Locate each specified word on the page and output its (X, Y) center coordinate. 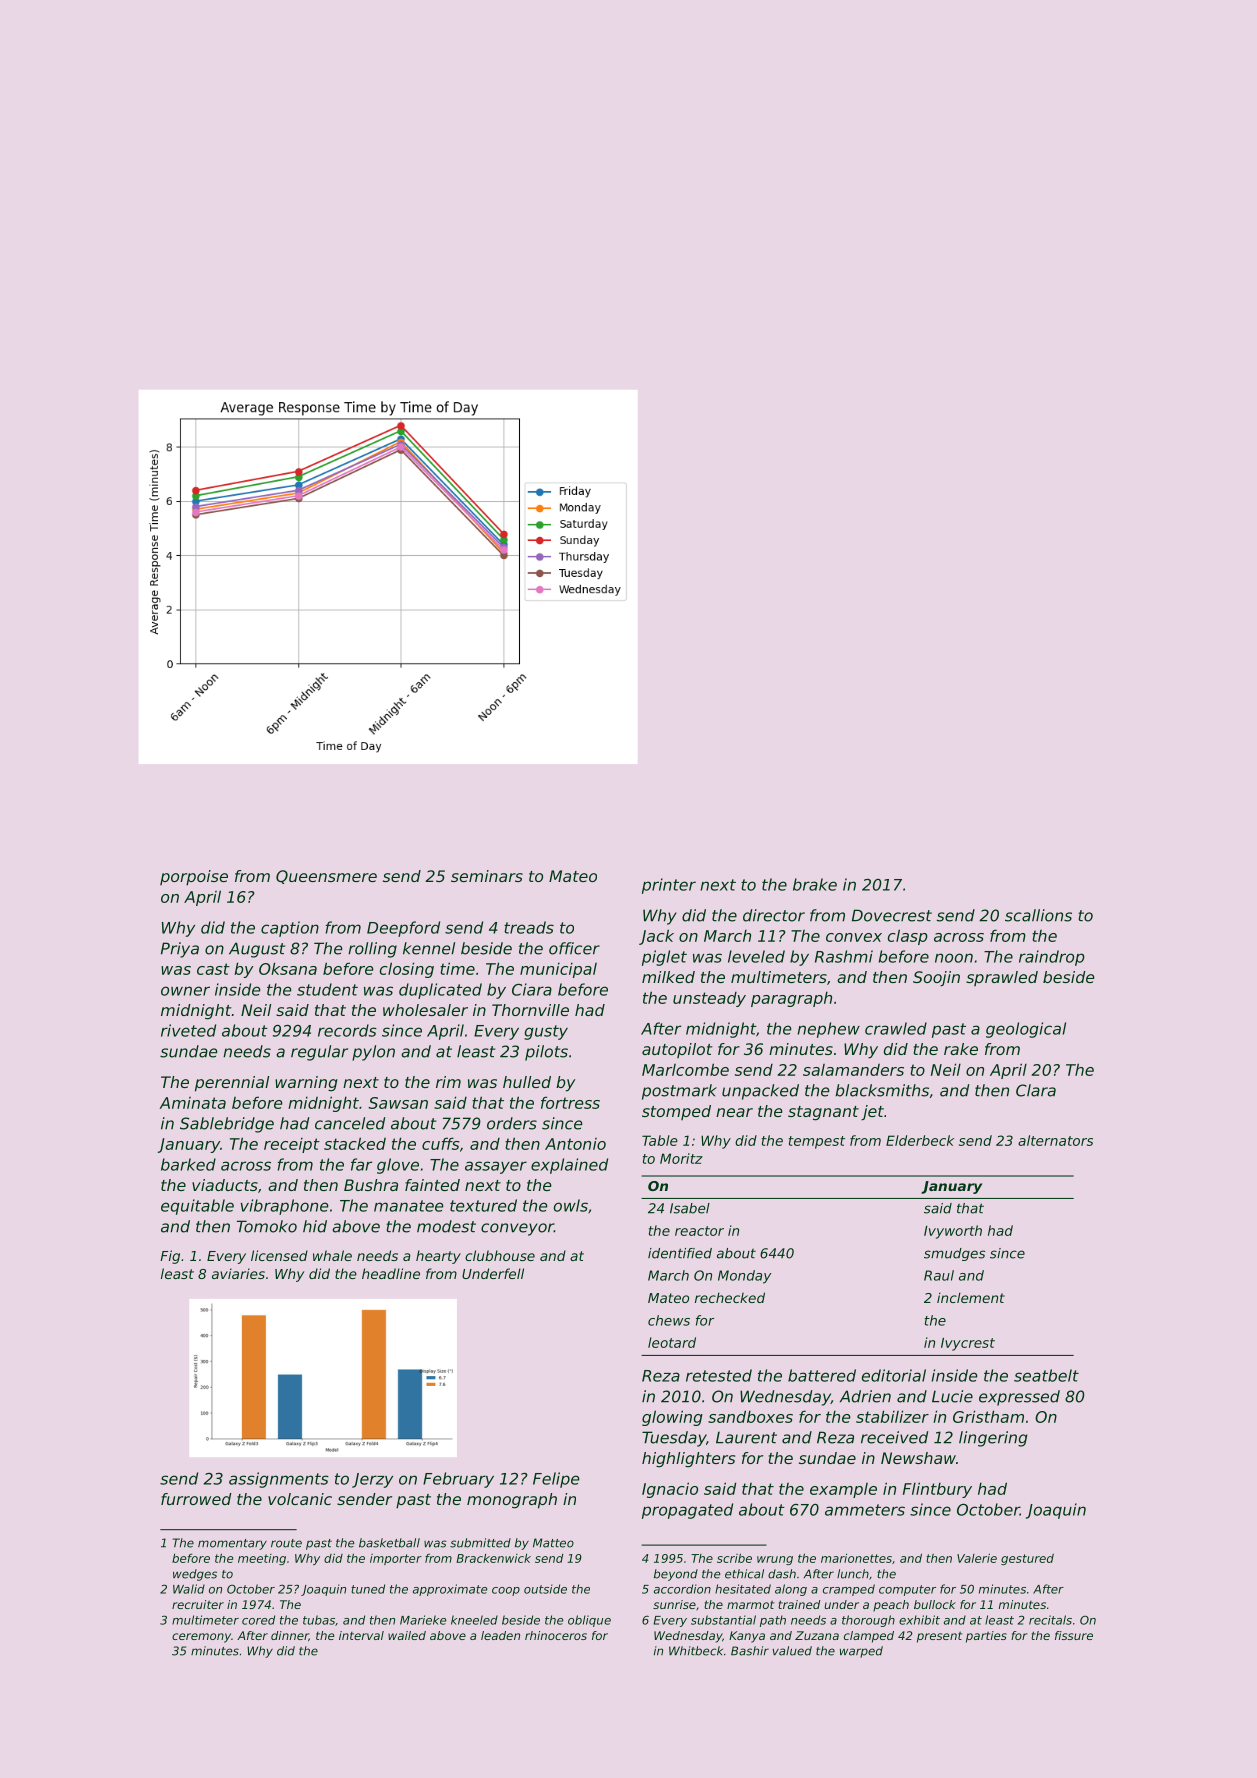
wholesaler (425, 1010)
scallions (1038, 915)
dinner (290, 1636)
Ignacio (670, 1490)
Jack (656, 937)
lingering (993, 1439)
